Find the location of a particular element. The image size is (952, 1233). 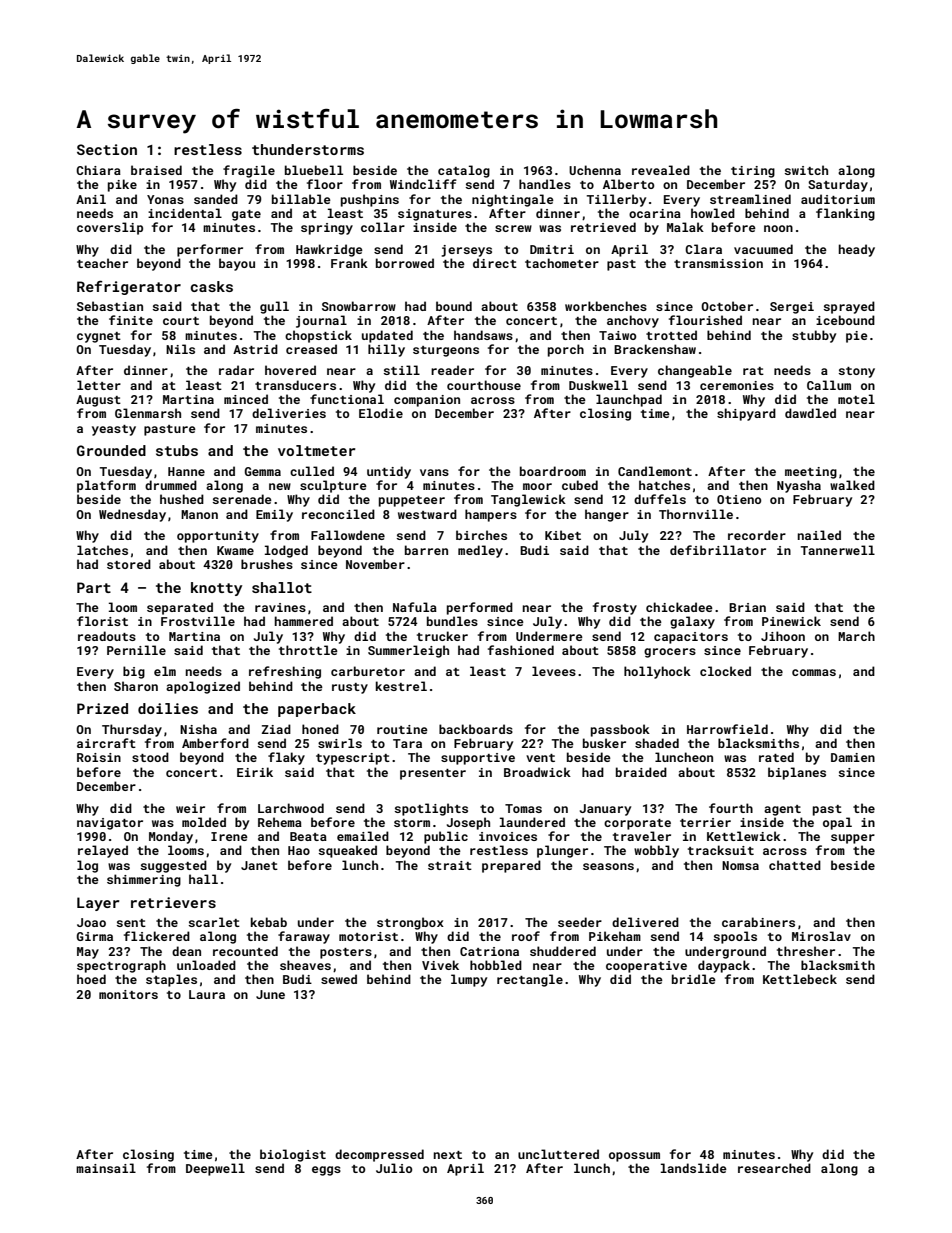

letter is located at coordinates (99, 385).
